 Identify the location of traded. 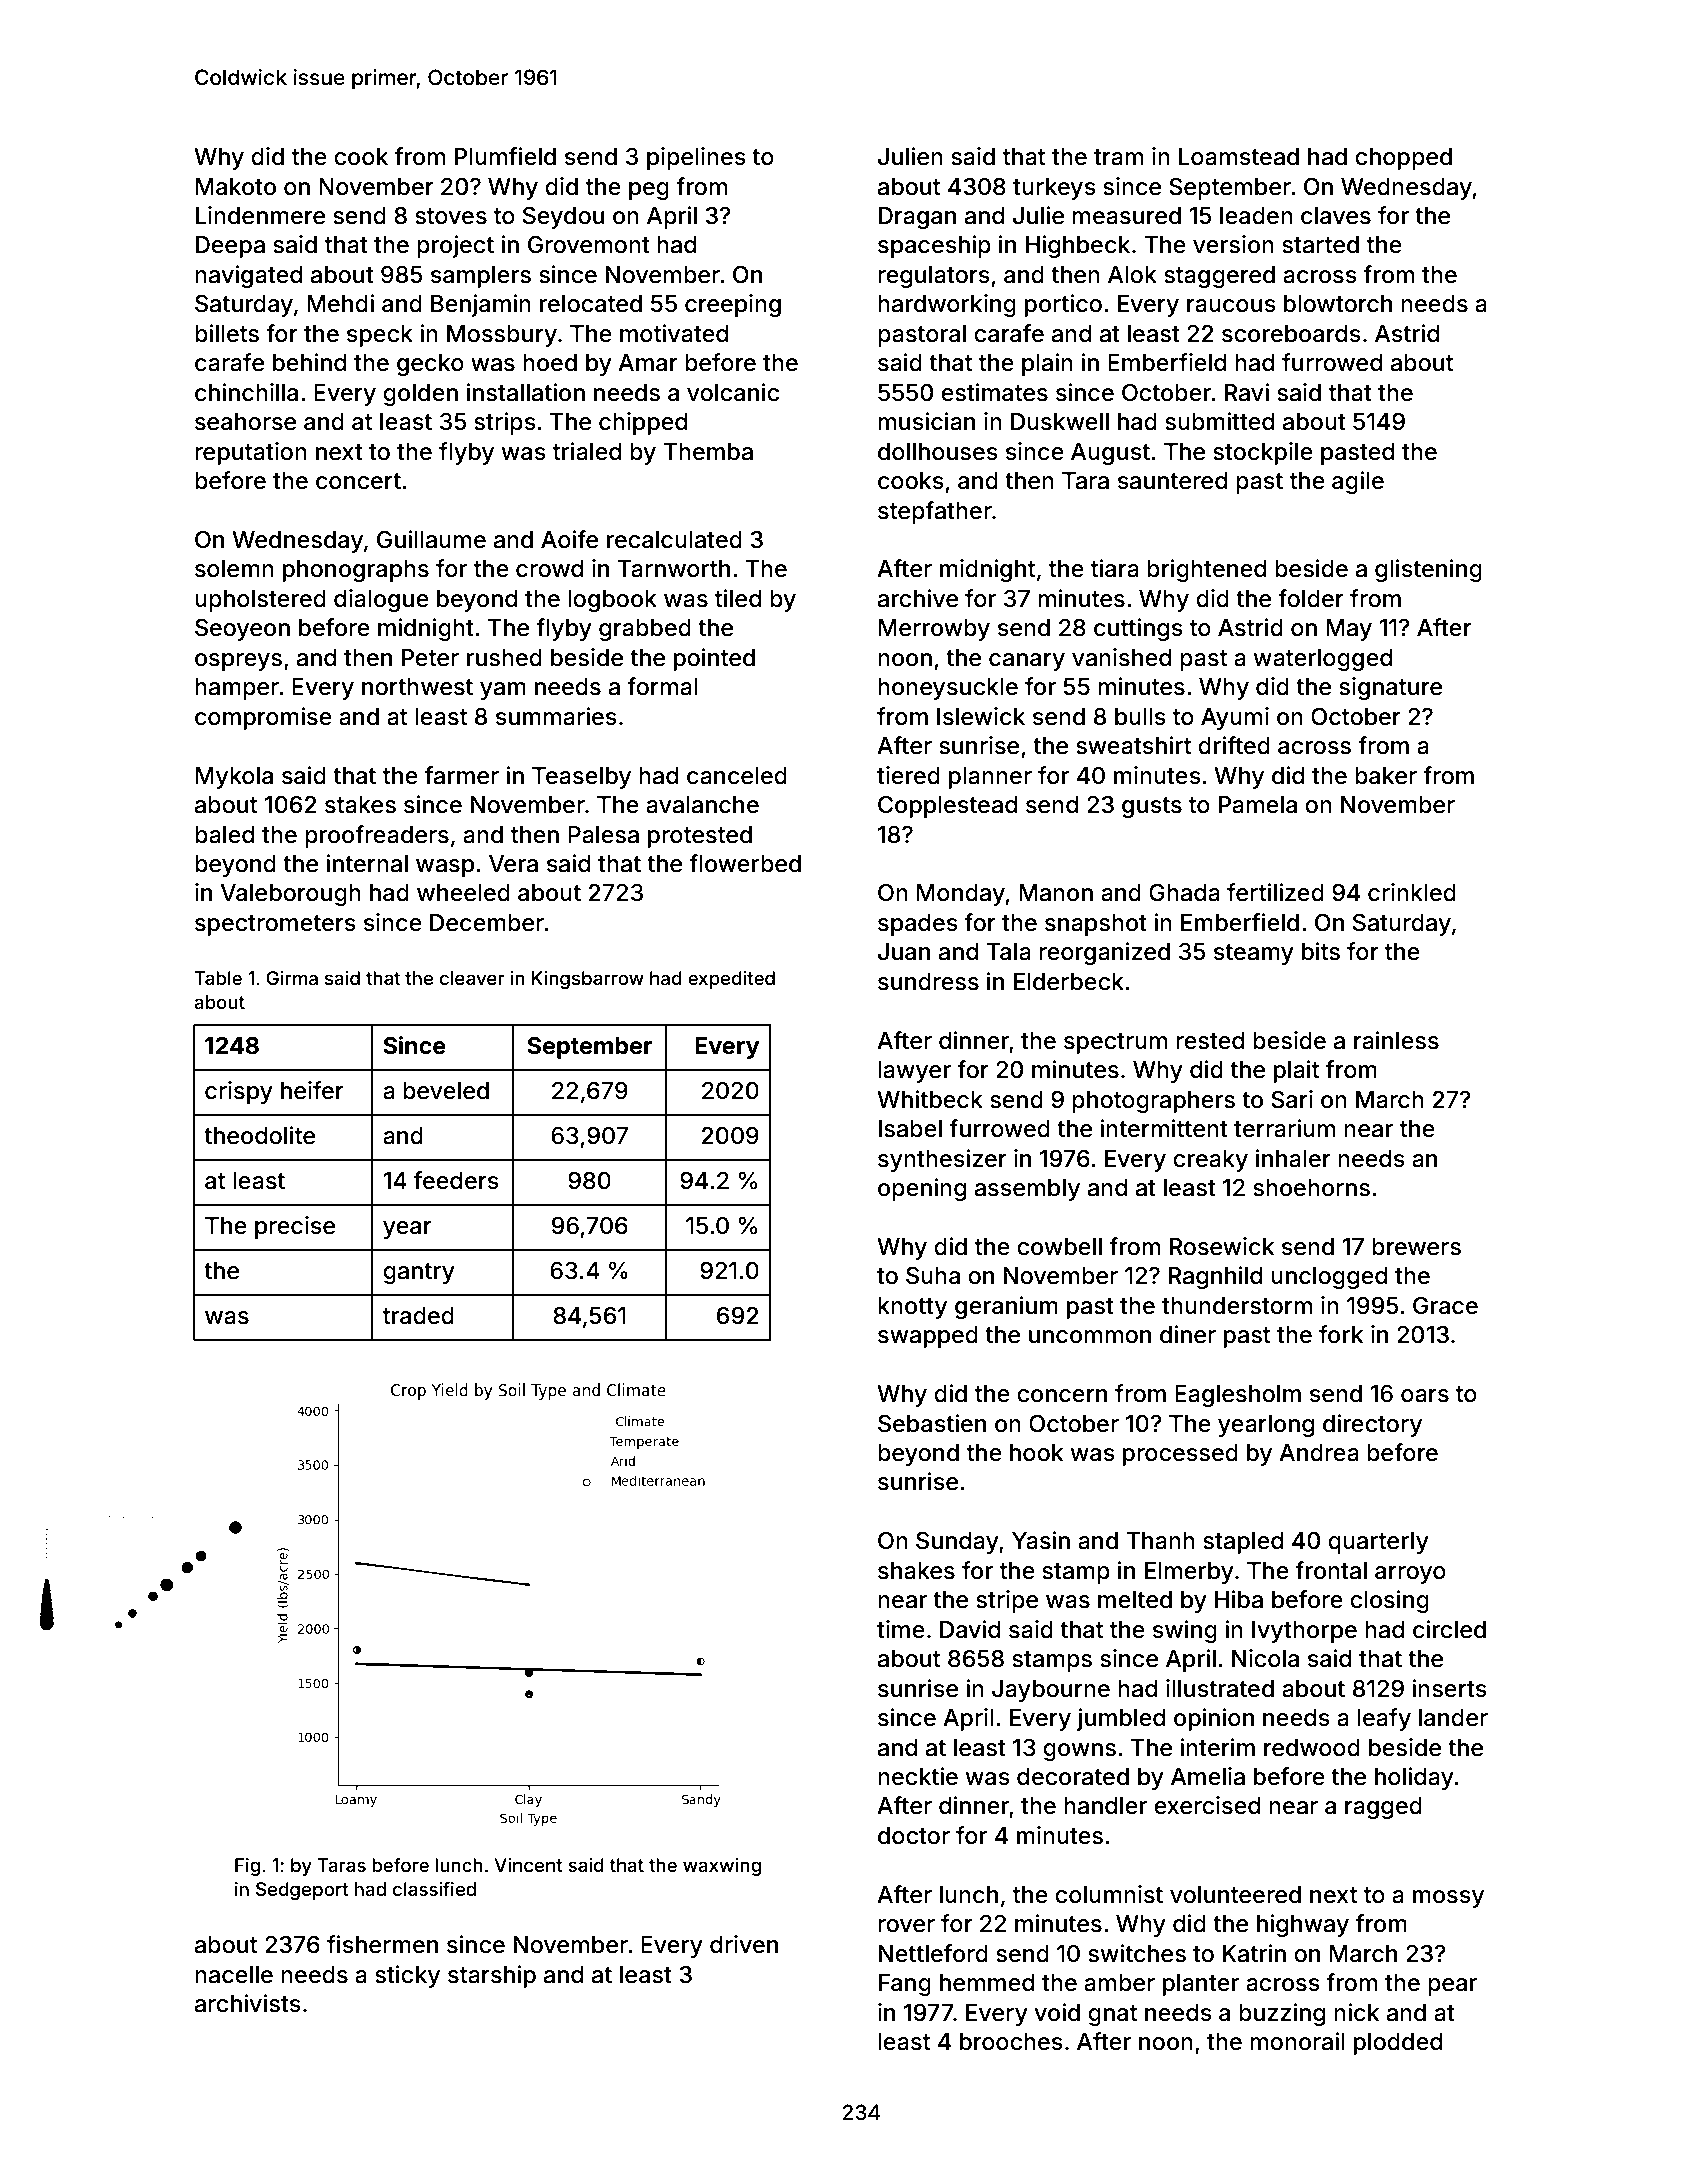
(418, 1316).
